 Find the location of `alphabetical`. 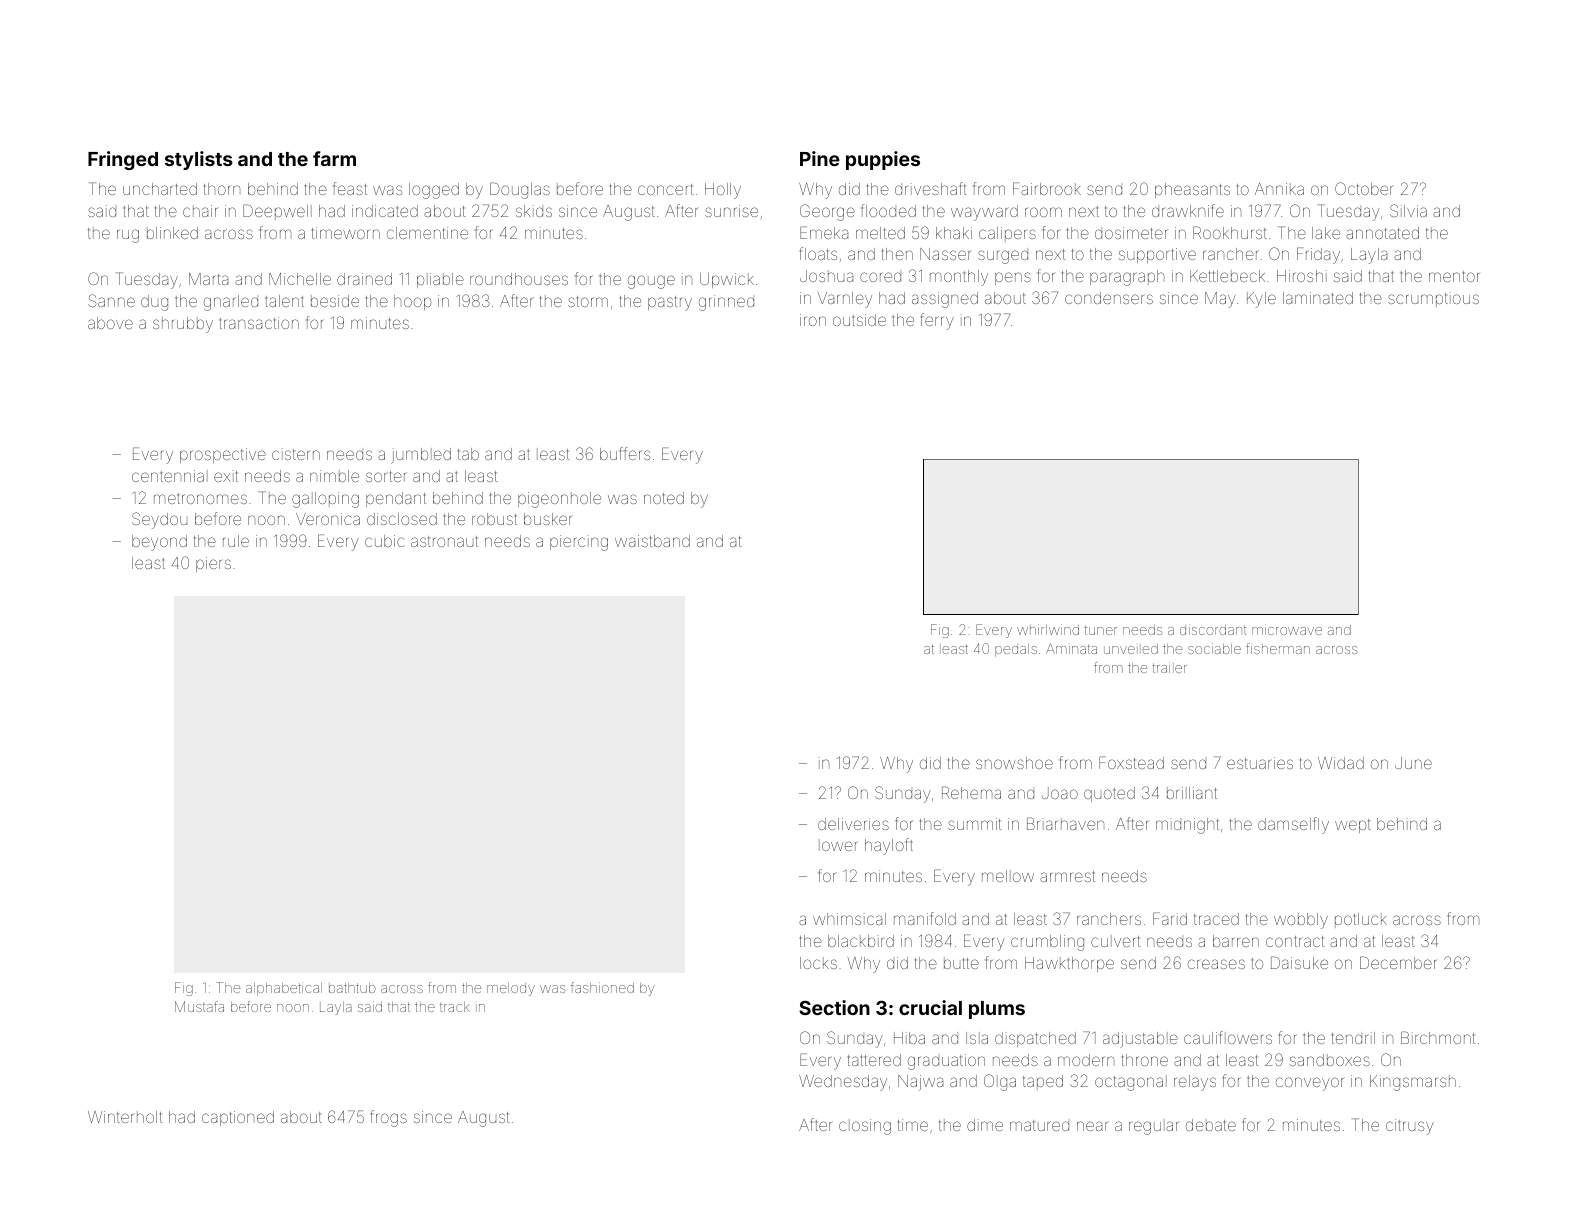

alphabetical is located at coordinates (284, 989).
